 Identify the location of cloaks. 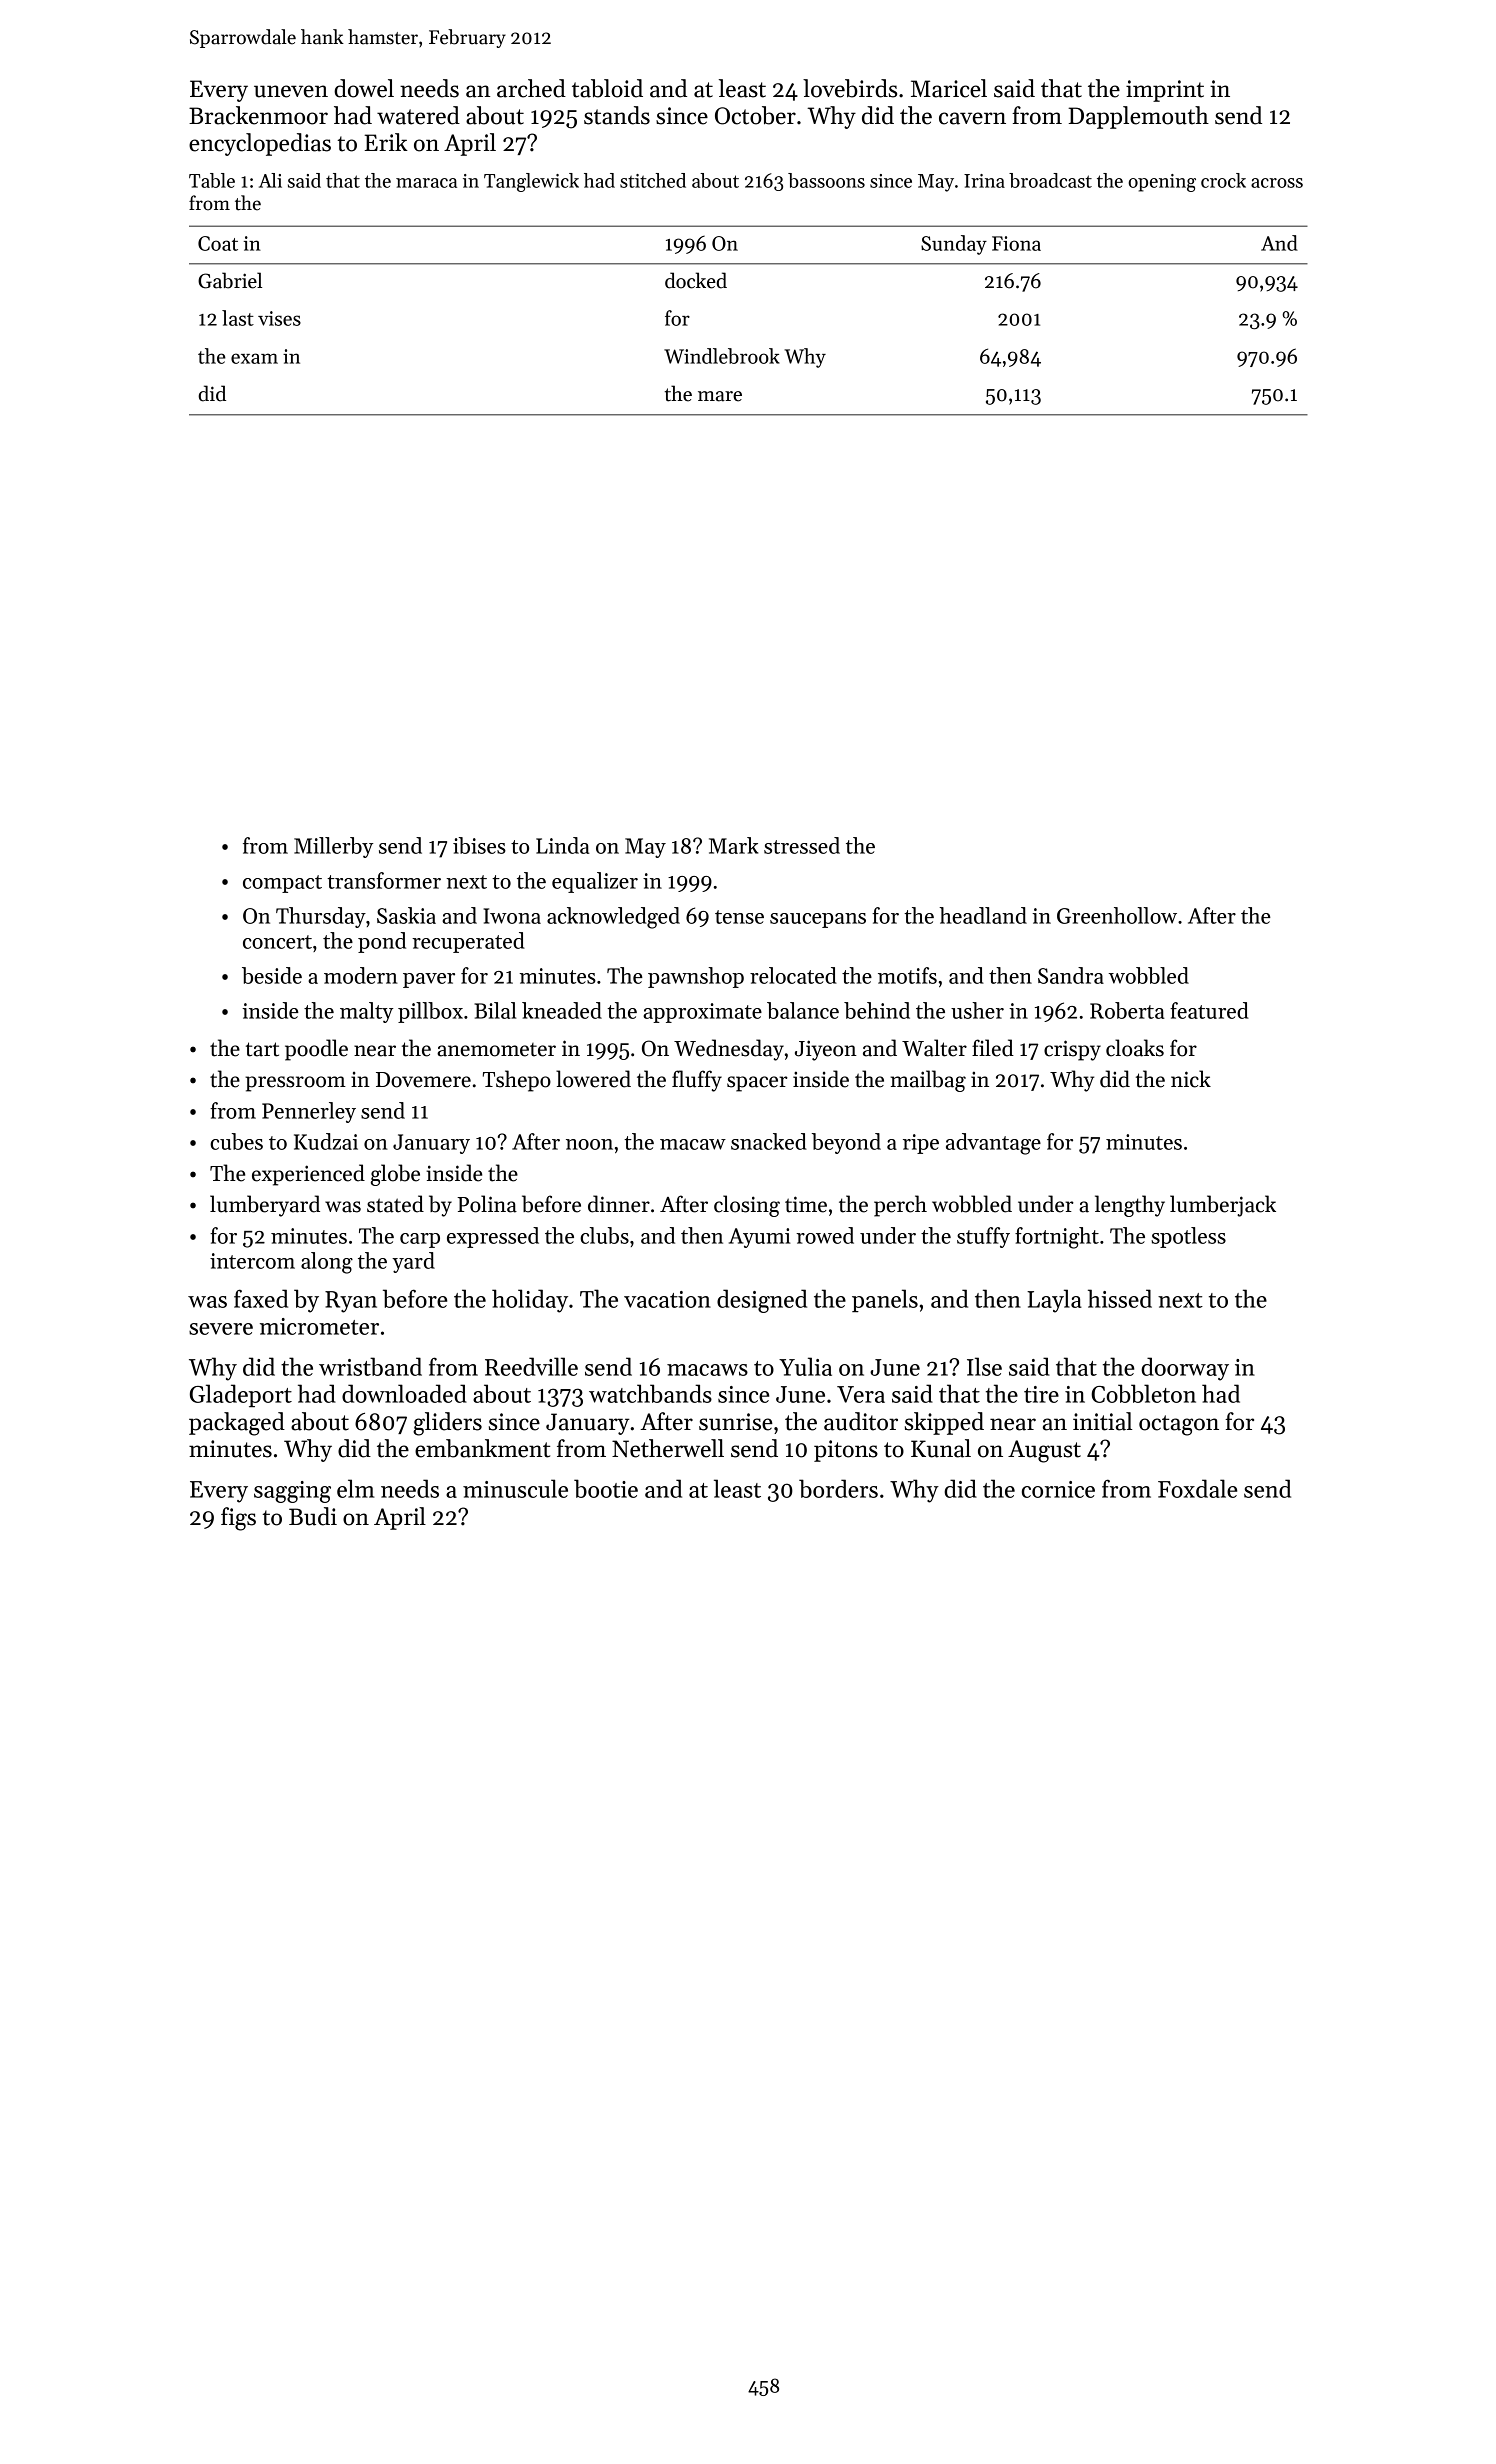
(1135, 1048).
